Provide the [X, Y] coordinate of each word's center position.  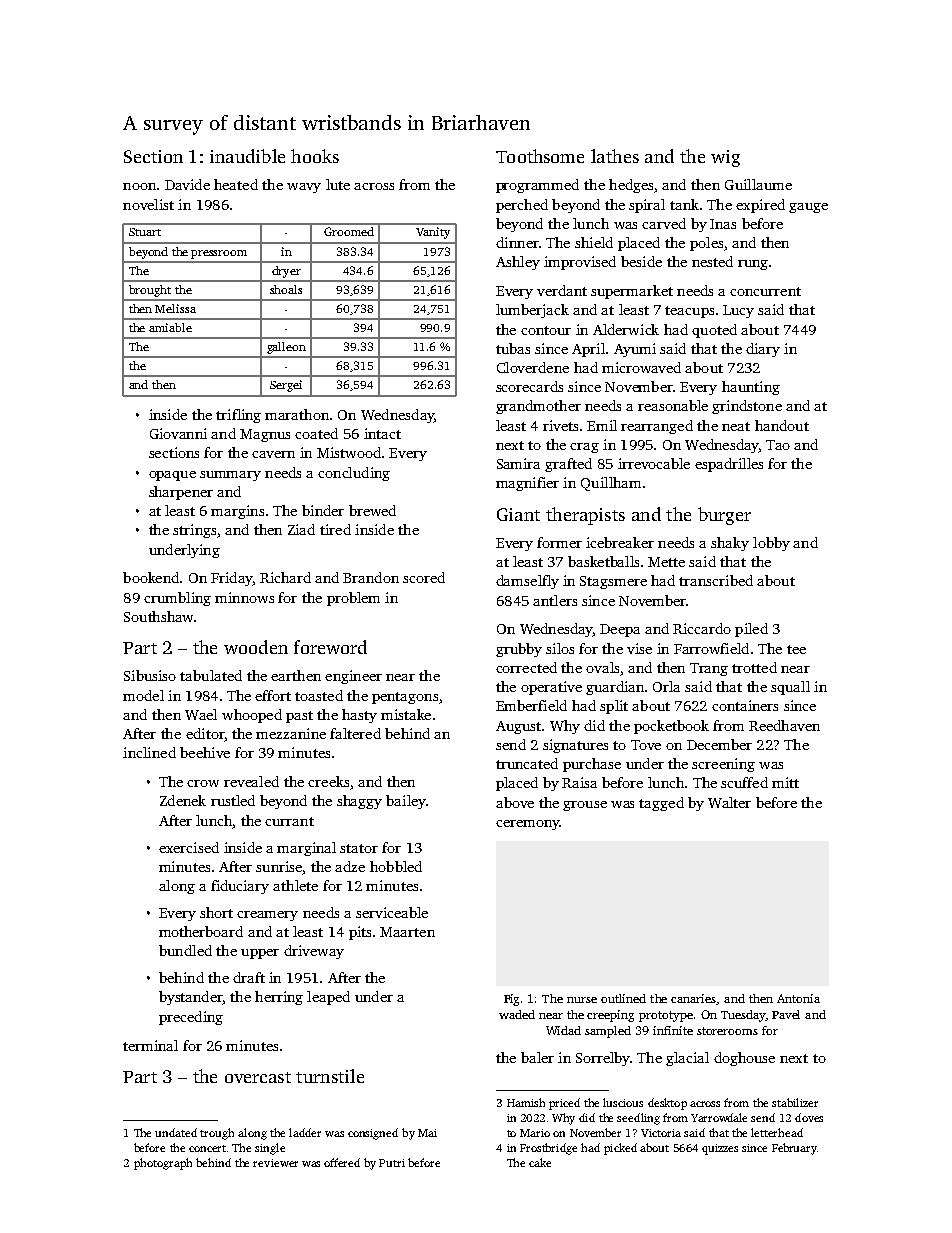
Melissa [175, 308]
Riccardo [702, 628]
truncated [527, 763]
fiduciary [240, 887]
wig [725, 158]
